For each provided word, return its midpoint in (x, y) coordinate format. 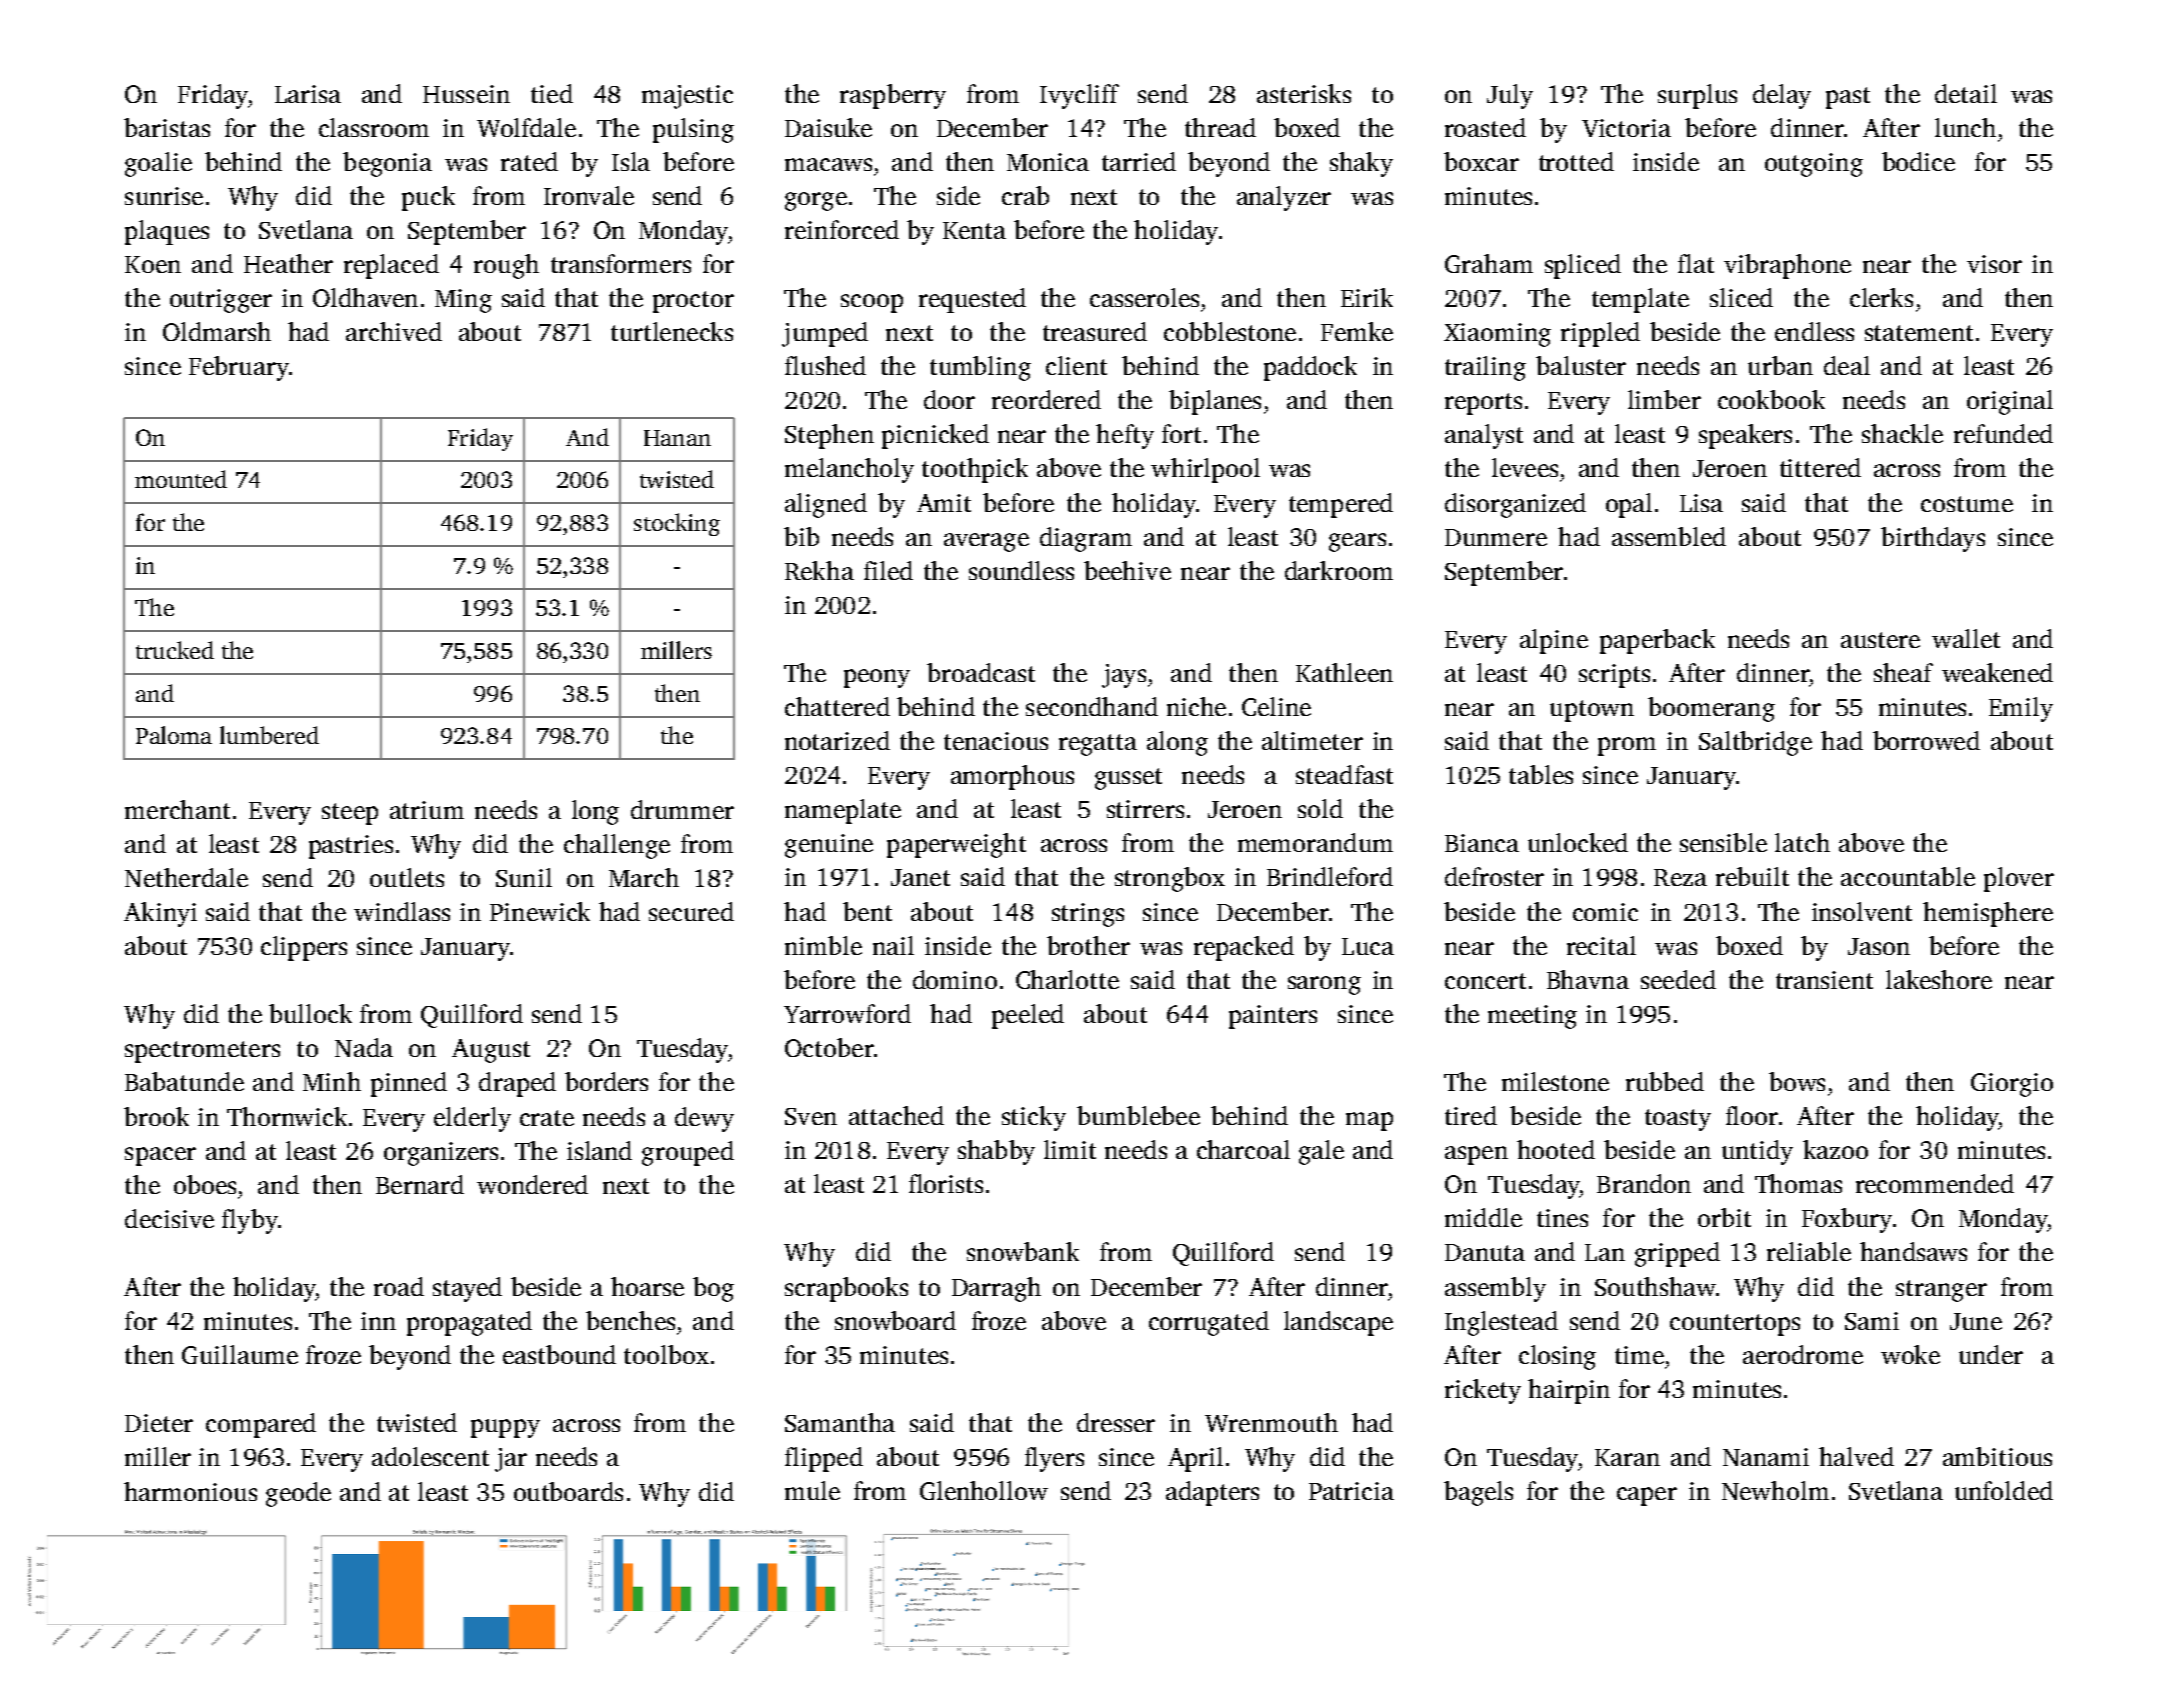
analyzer (1284, 198)
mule (812, 1490)
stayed (467, 1289)
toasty (1678, 1120)
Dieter (159, 1423)
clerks (1881, 297)
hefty (1125, 436)
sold (1320, 808)
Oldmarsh (217, 331)
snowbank (1023, 1251)
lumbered (269, 735)
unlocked (1578, 842)
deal (1847, 365)
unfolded (2004, 1490)
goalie (158, 164)
